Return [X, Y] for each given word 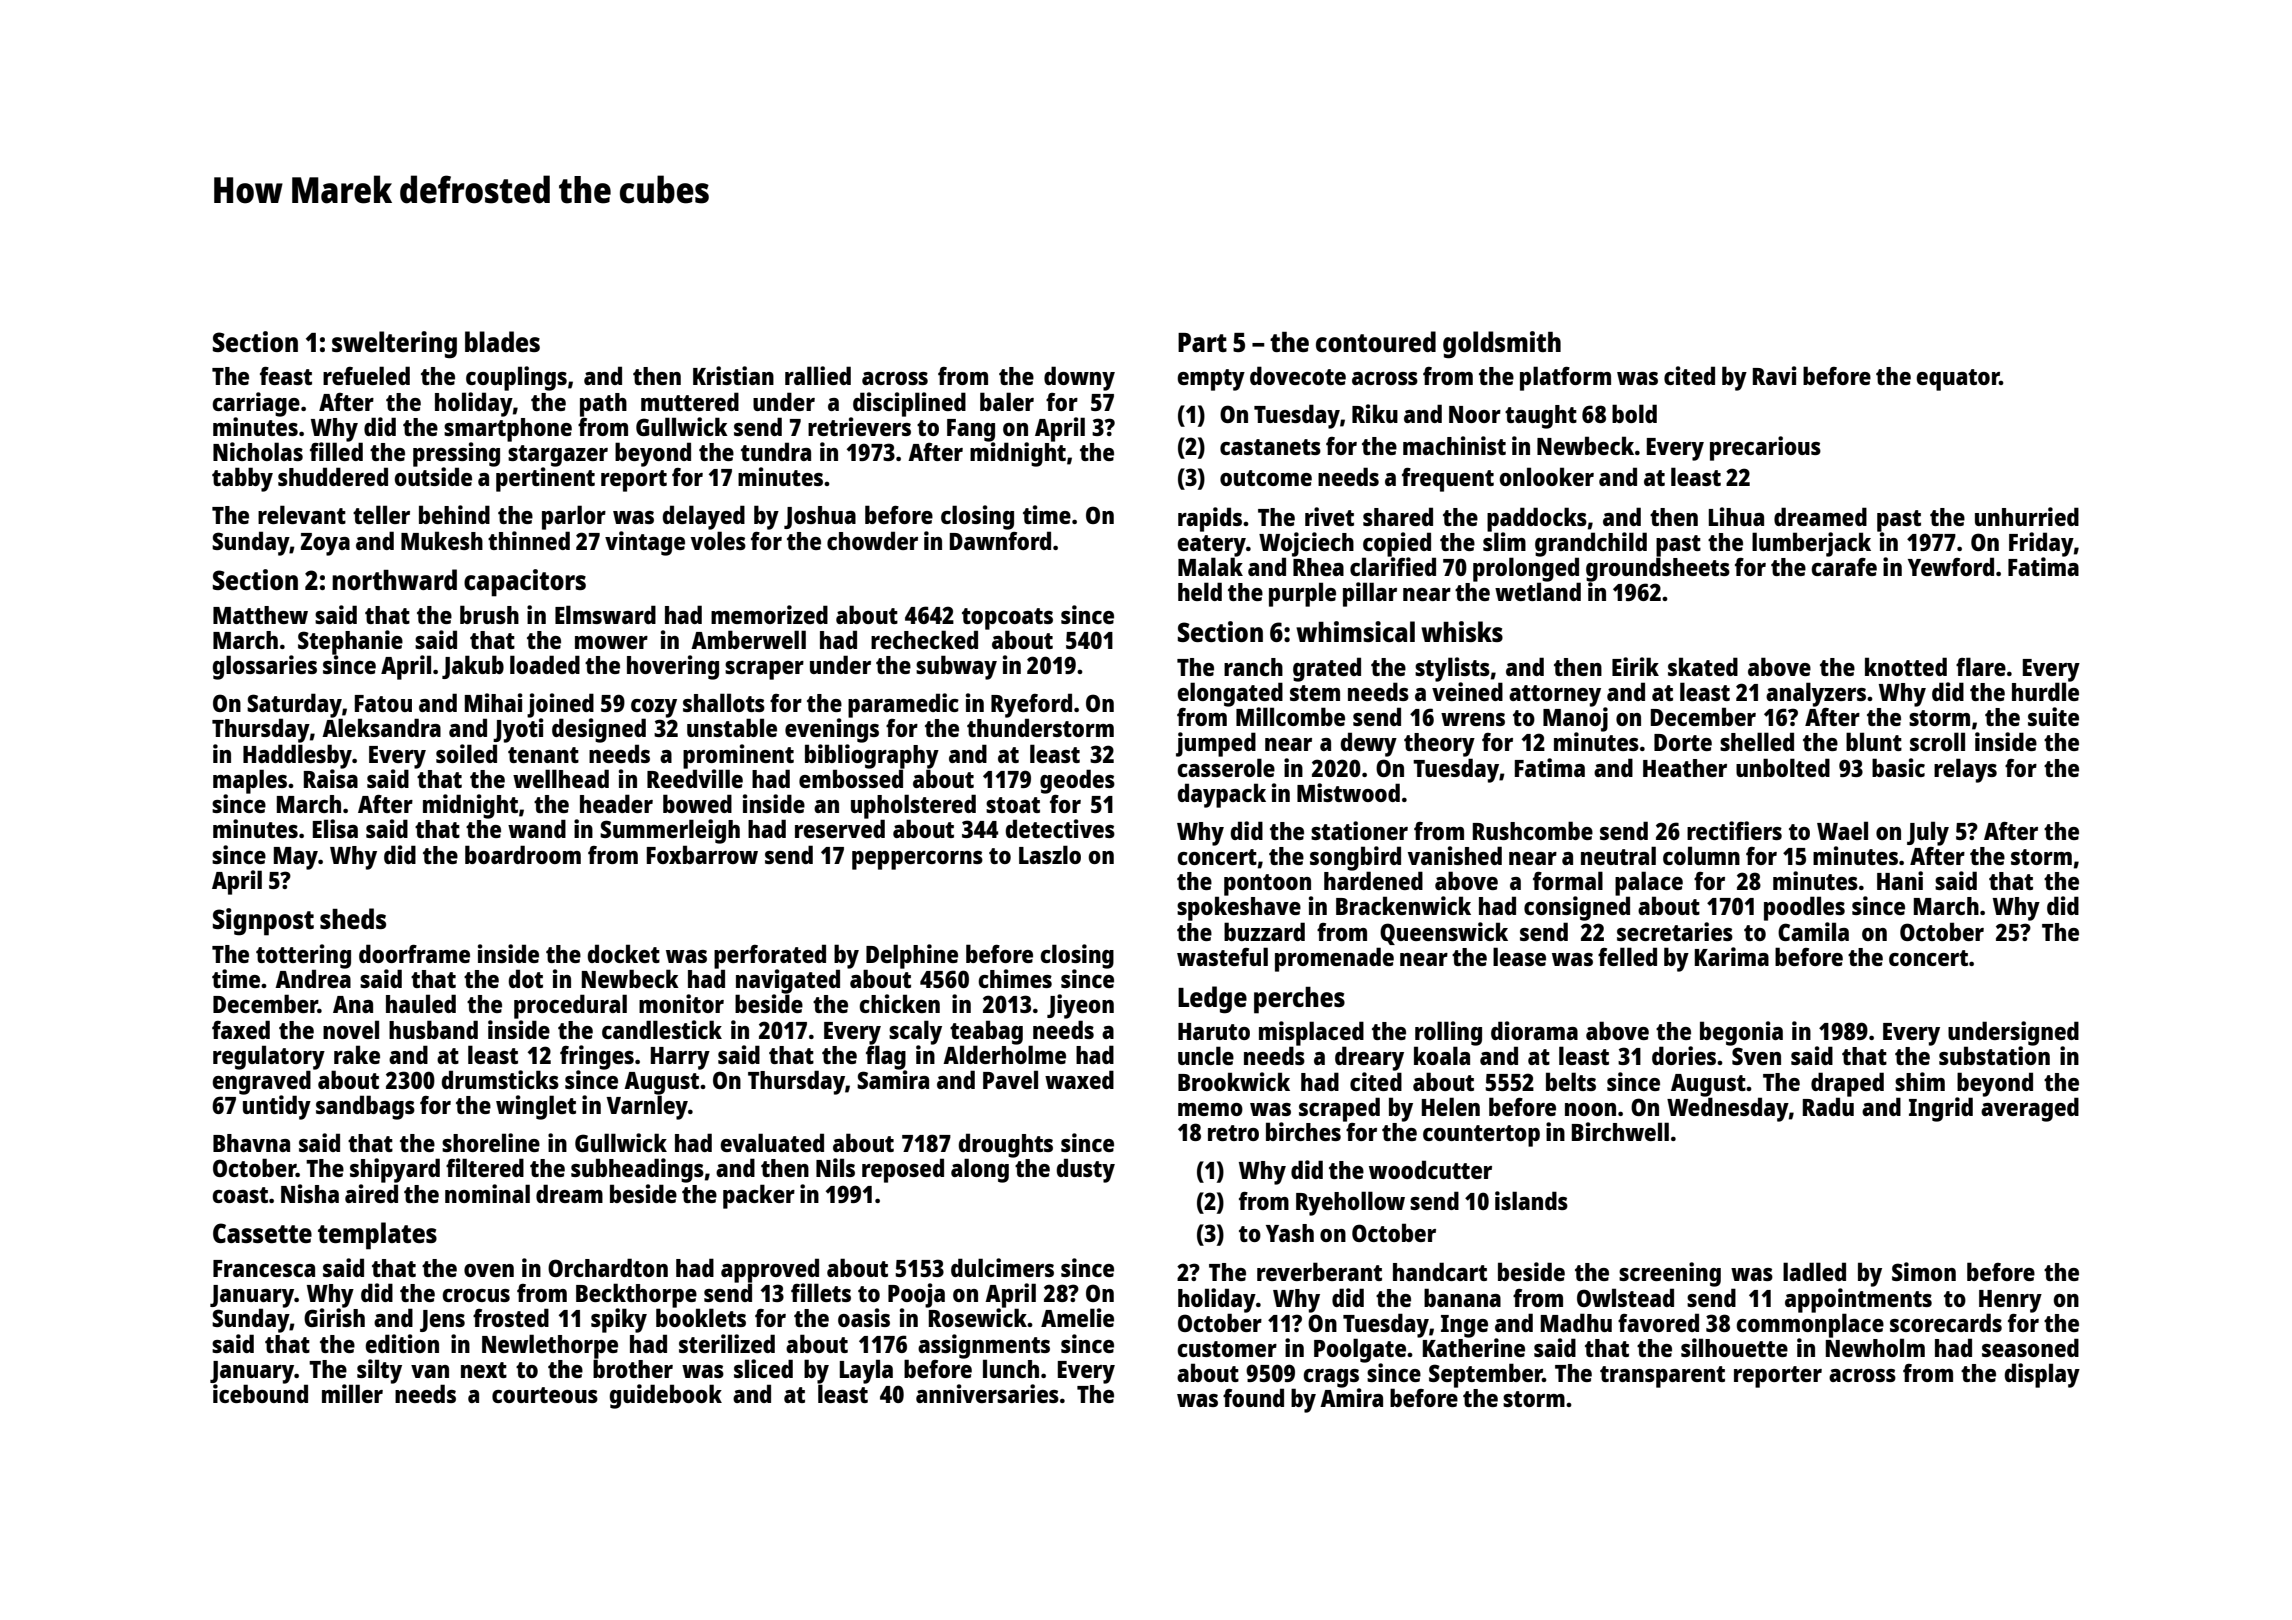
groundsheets [1658, 569]
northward [394, 579]
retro [1233, 1133]
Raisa [331, 778]
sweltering [394, 345]
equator [1957, 380]
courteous [545, 1395]
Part [1202, 342]
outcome [1266, 478]
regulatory [269, 1057]
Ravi [1775, 375]
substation [1994, 1055]
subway [956, 667]
